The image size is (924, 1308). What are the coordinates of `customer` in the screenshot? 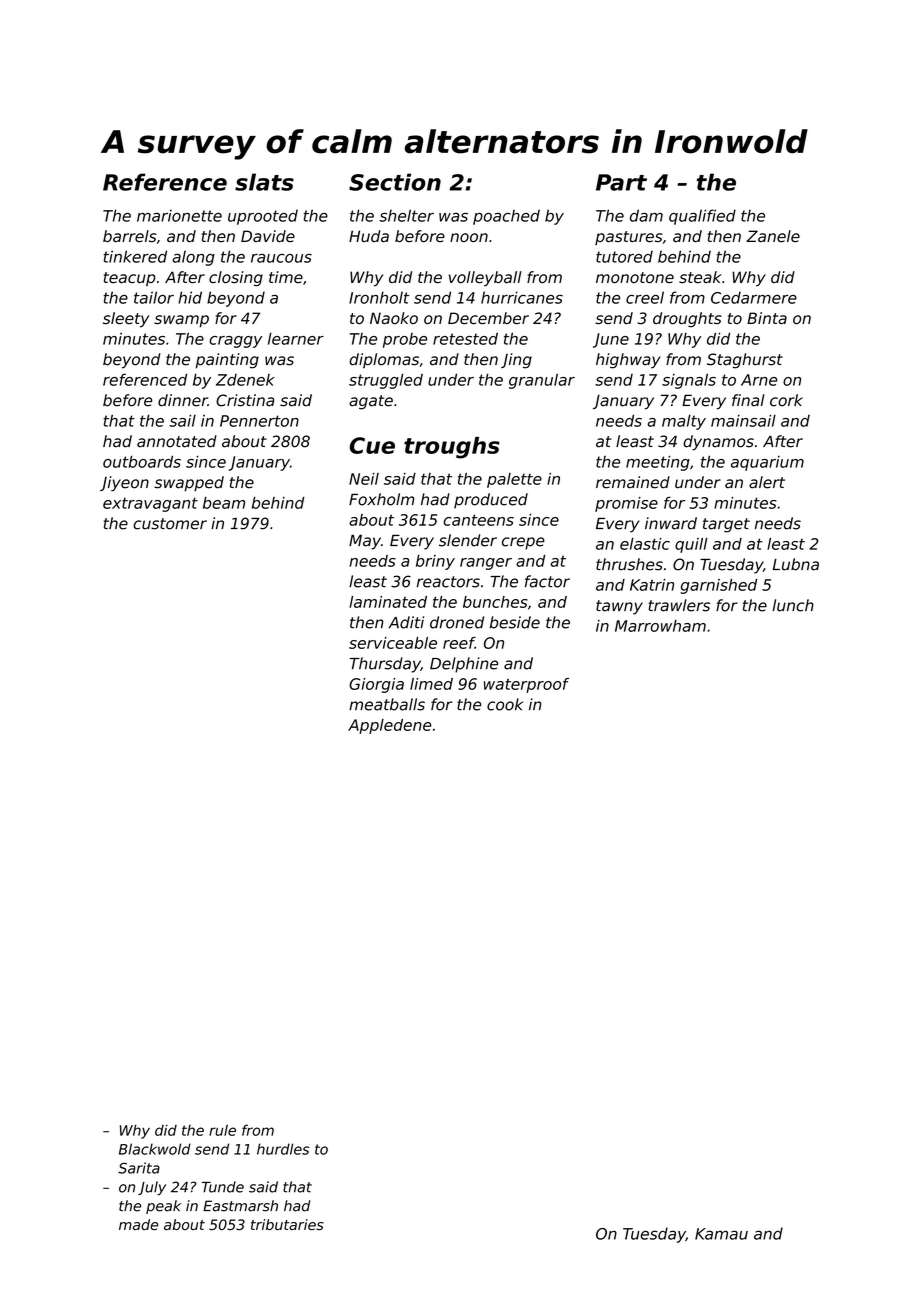 It's located at (170, 524).
